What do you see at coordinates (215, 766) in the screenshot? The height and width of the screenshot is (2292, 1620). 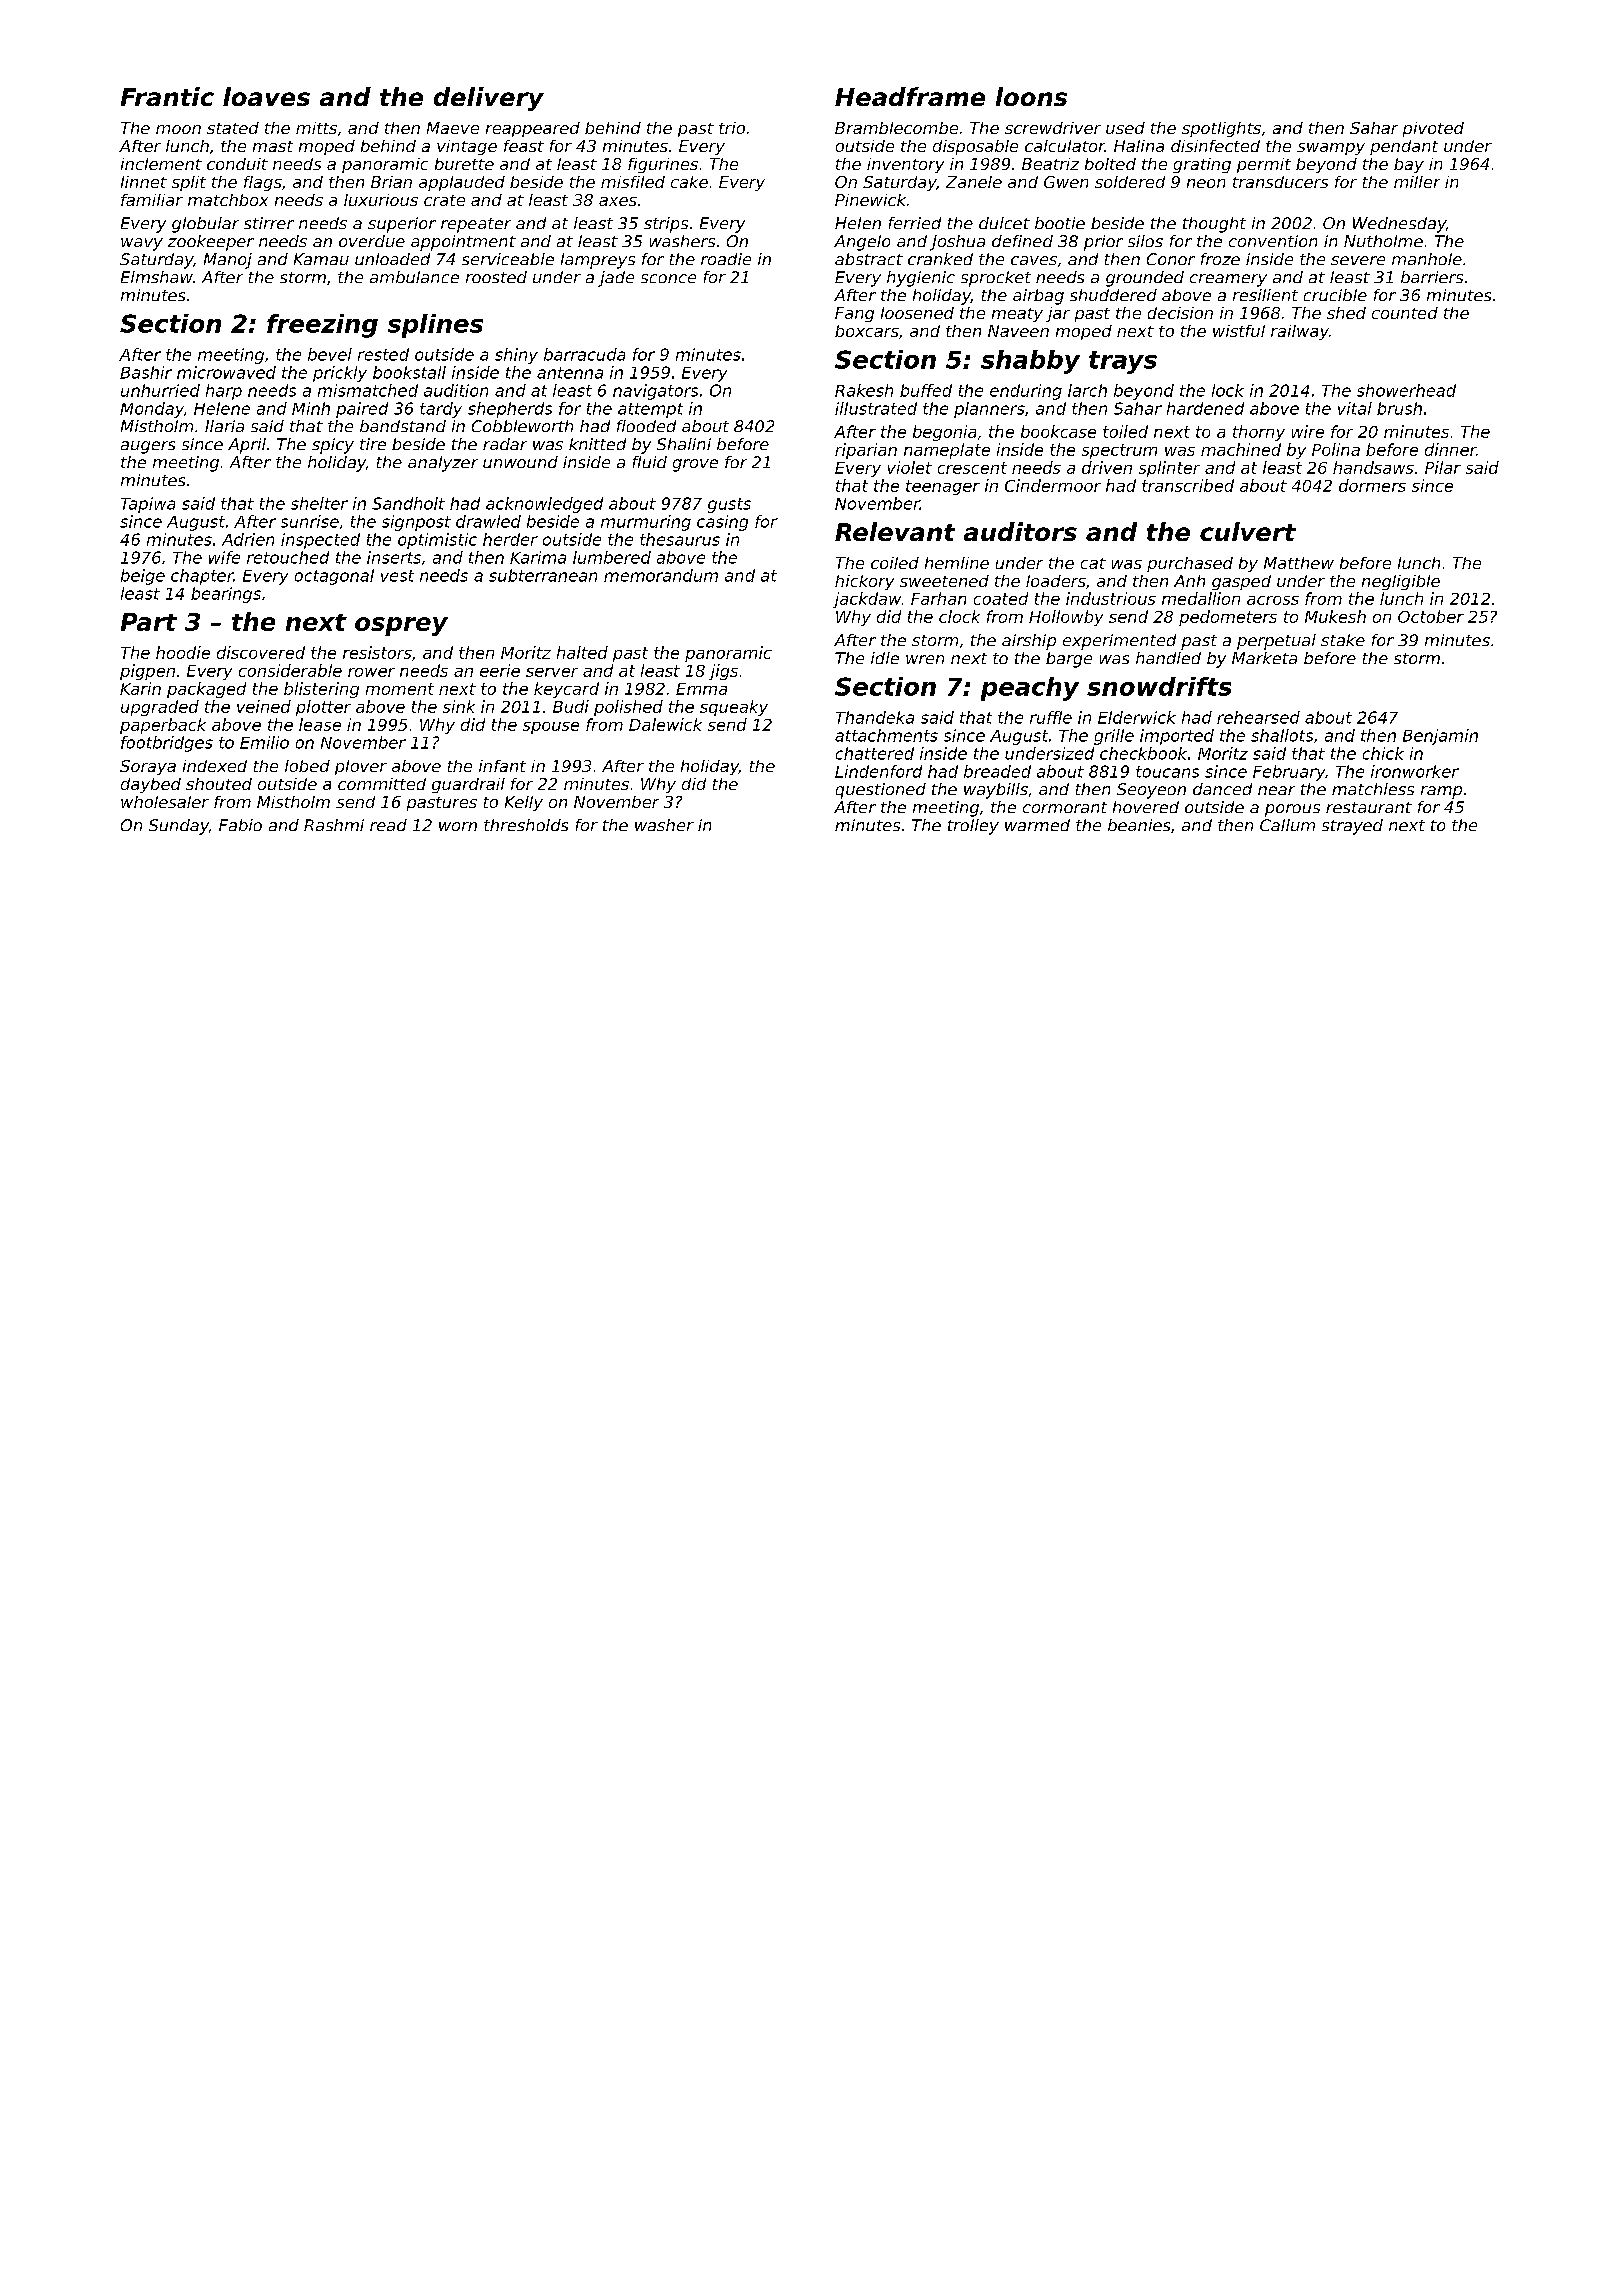 I see `indexed` at bounding box center [215, 766].
